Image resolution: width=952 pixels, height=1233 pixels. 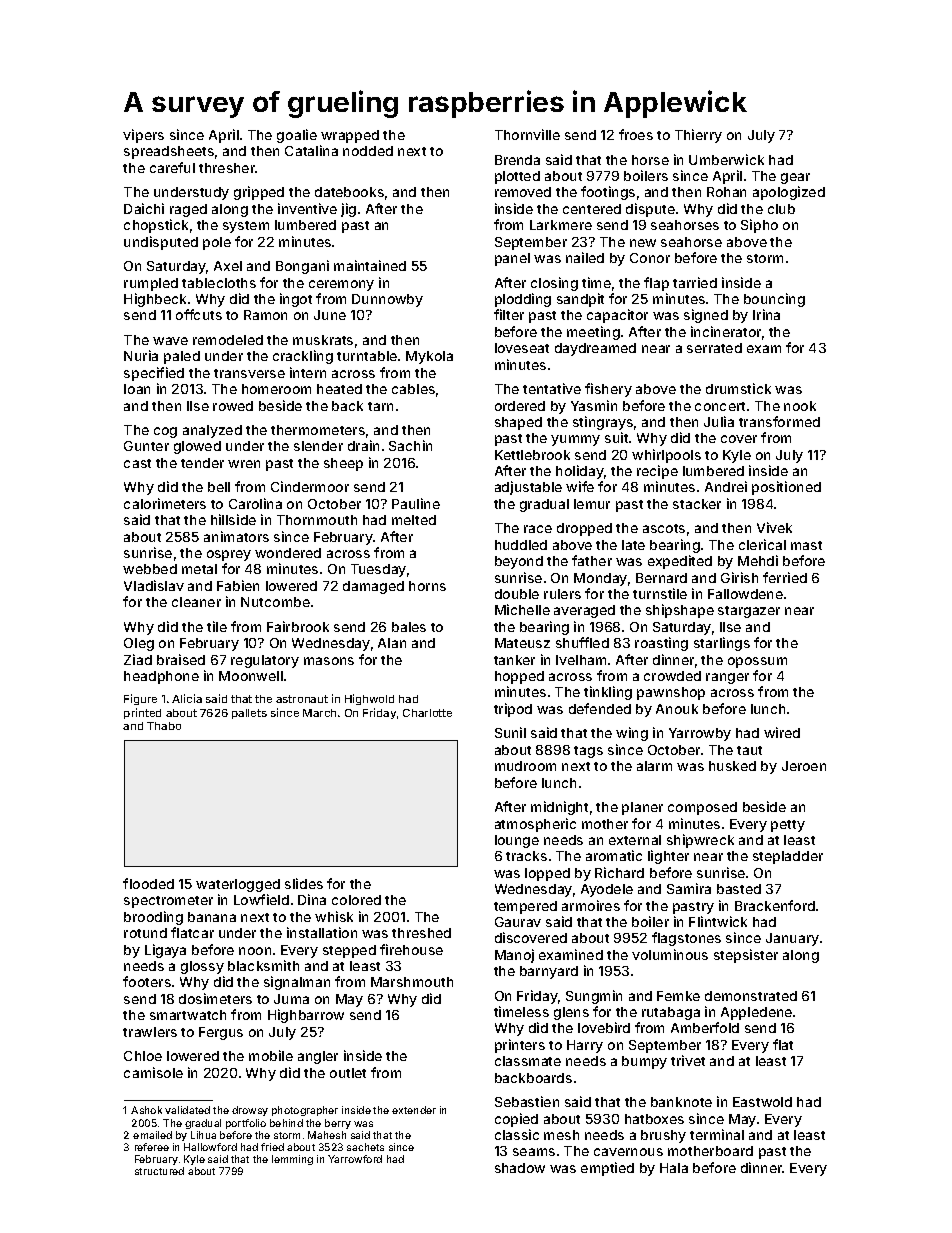 What do you see at coordinates (356, 900) in the image?
I see `colored` at bounding box center [356, 900].
